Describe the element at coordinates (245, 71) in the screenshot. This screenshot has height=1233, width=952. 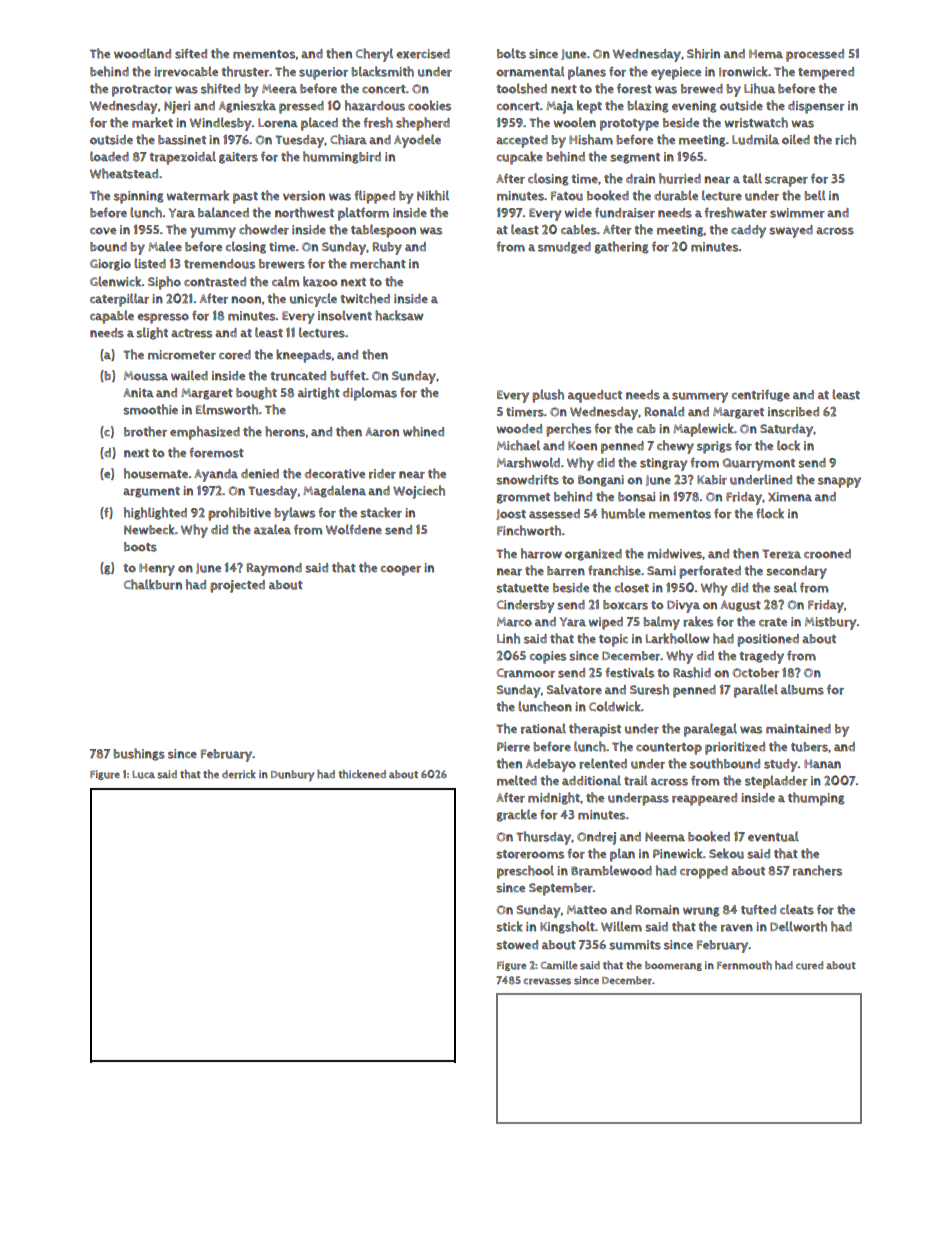
I see `thruster` at that location.
